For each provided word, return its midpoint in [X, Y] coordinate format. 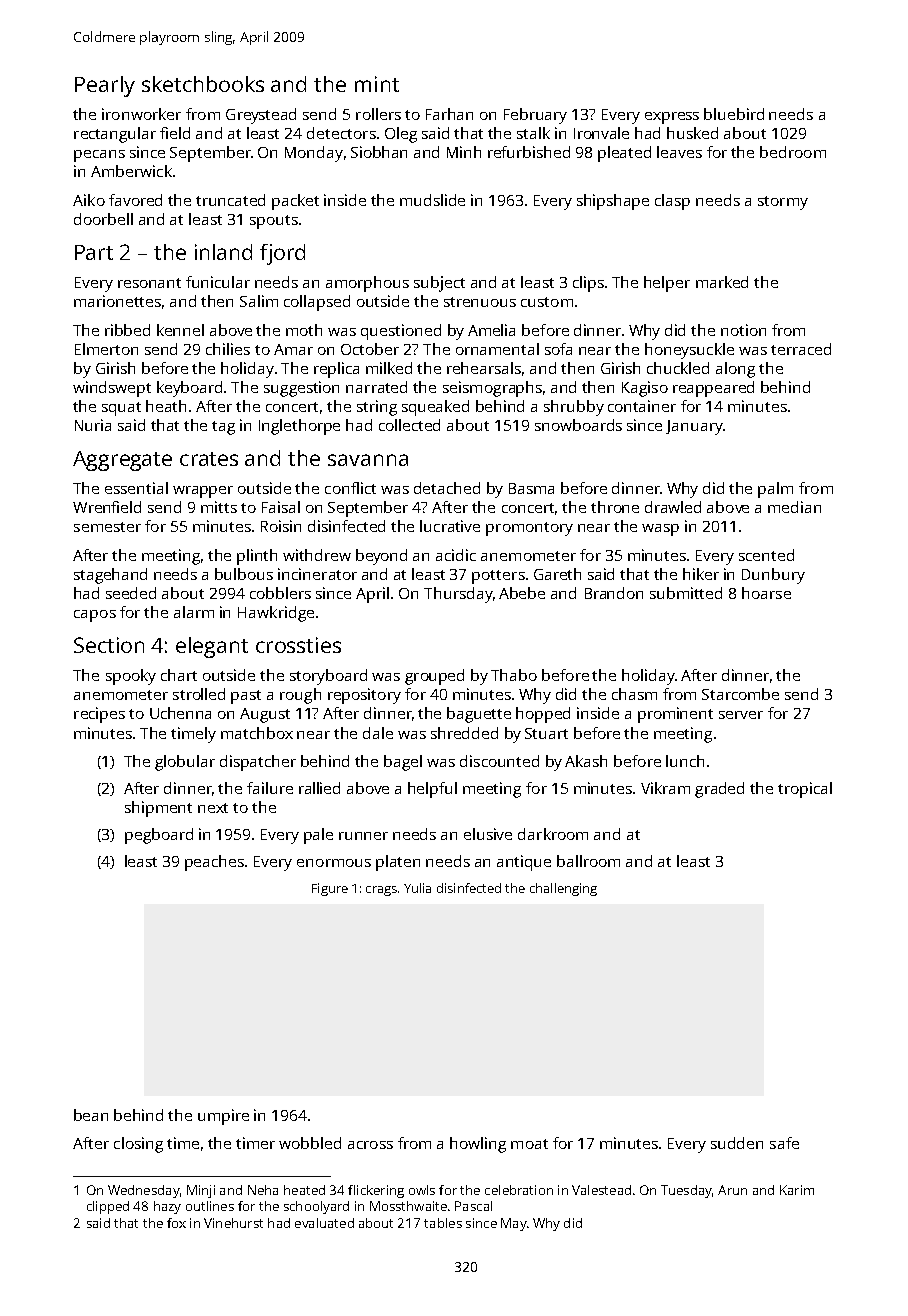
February [535, 116]
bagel [403, 763]
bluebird [734, 114]
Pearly [105, 86]
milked [389, 368]
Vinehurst [233, 1223]
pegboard [159, 836]
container [642, 406]
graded [719, 790]
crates [209, 459]
